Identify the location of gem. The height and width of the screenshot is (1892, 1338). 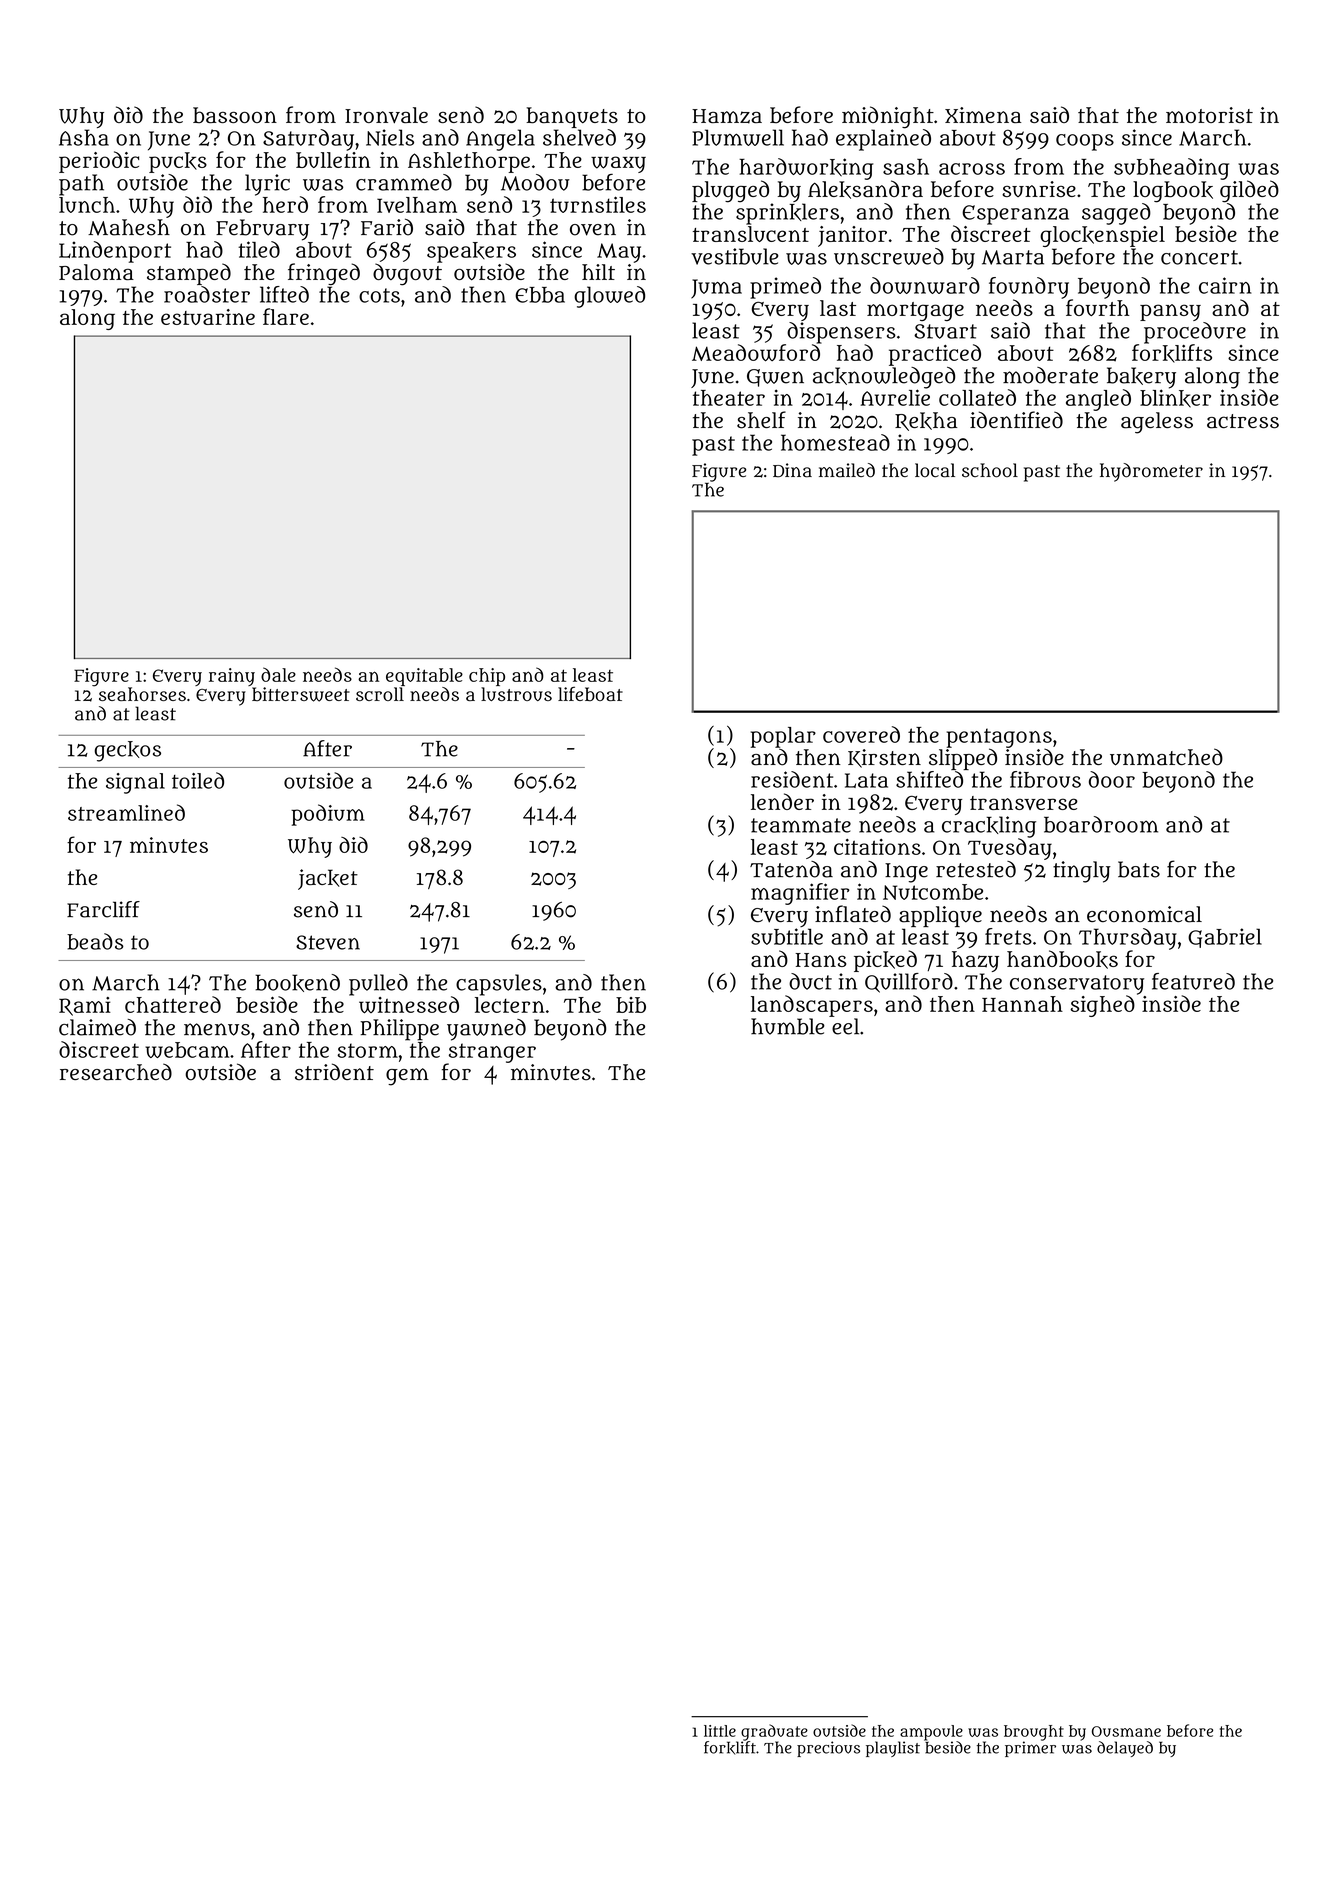
(407, 1077).
